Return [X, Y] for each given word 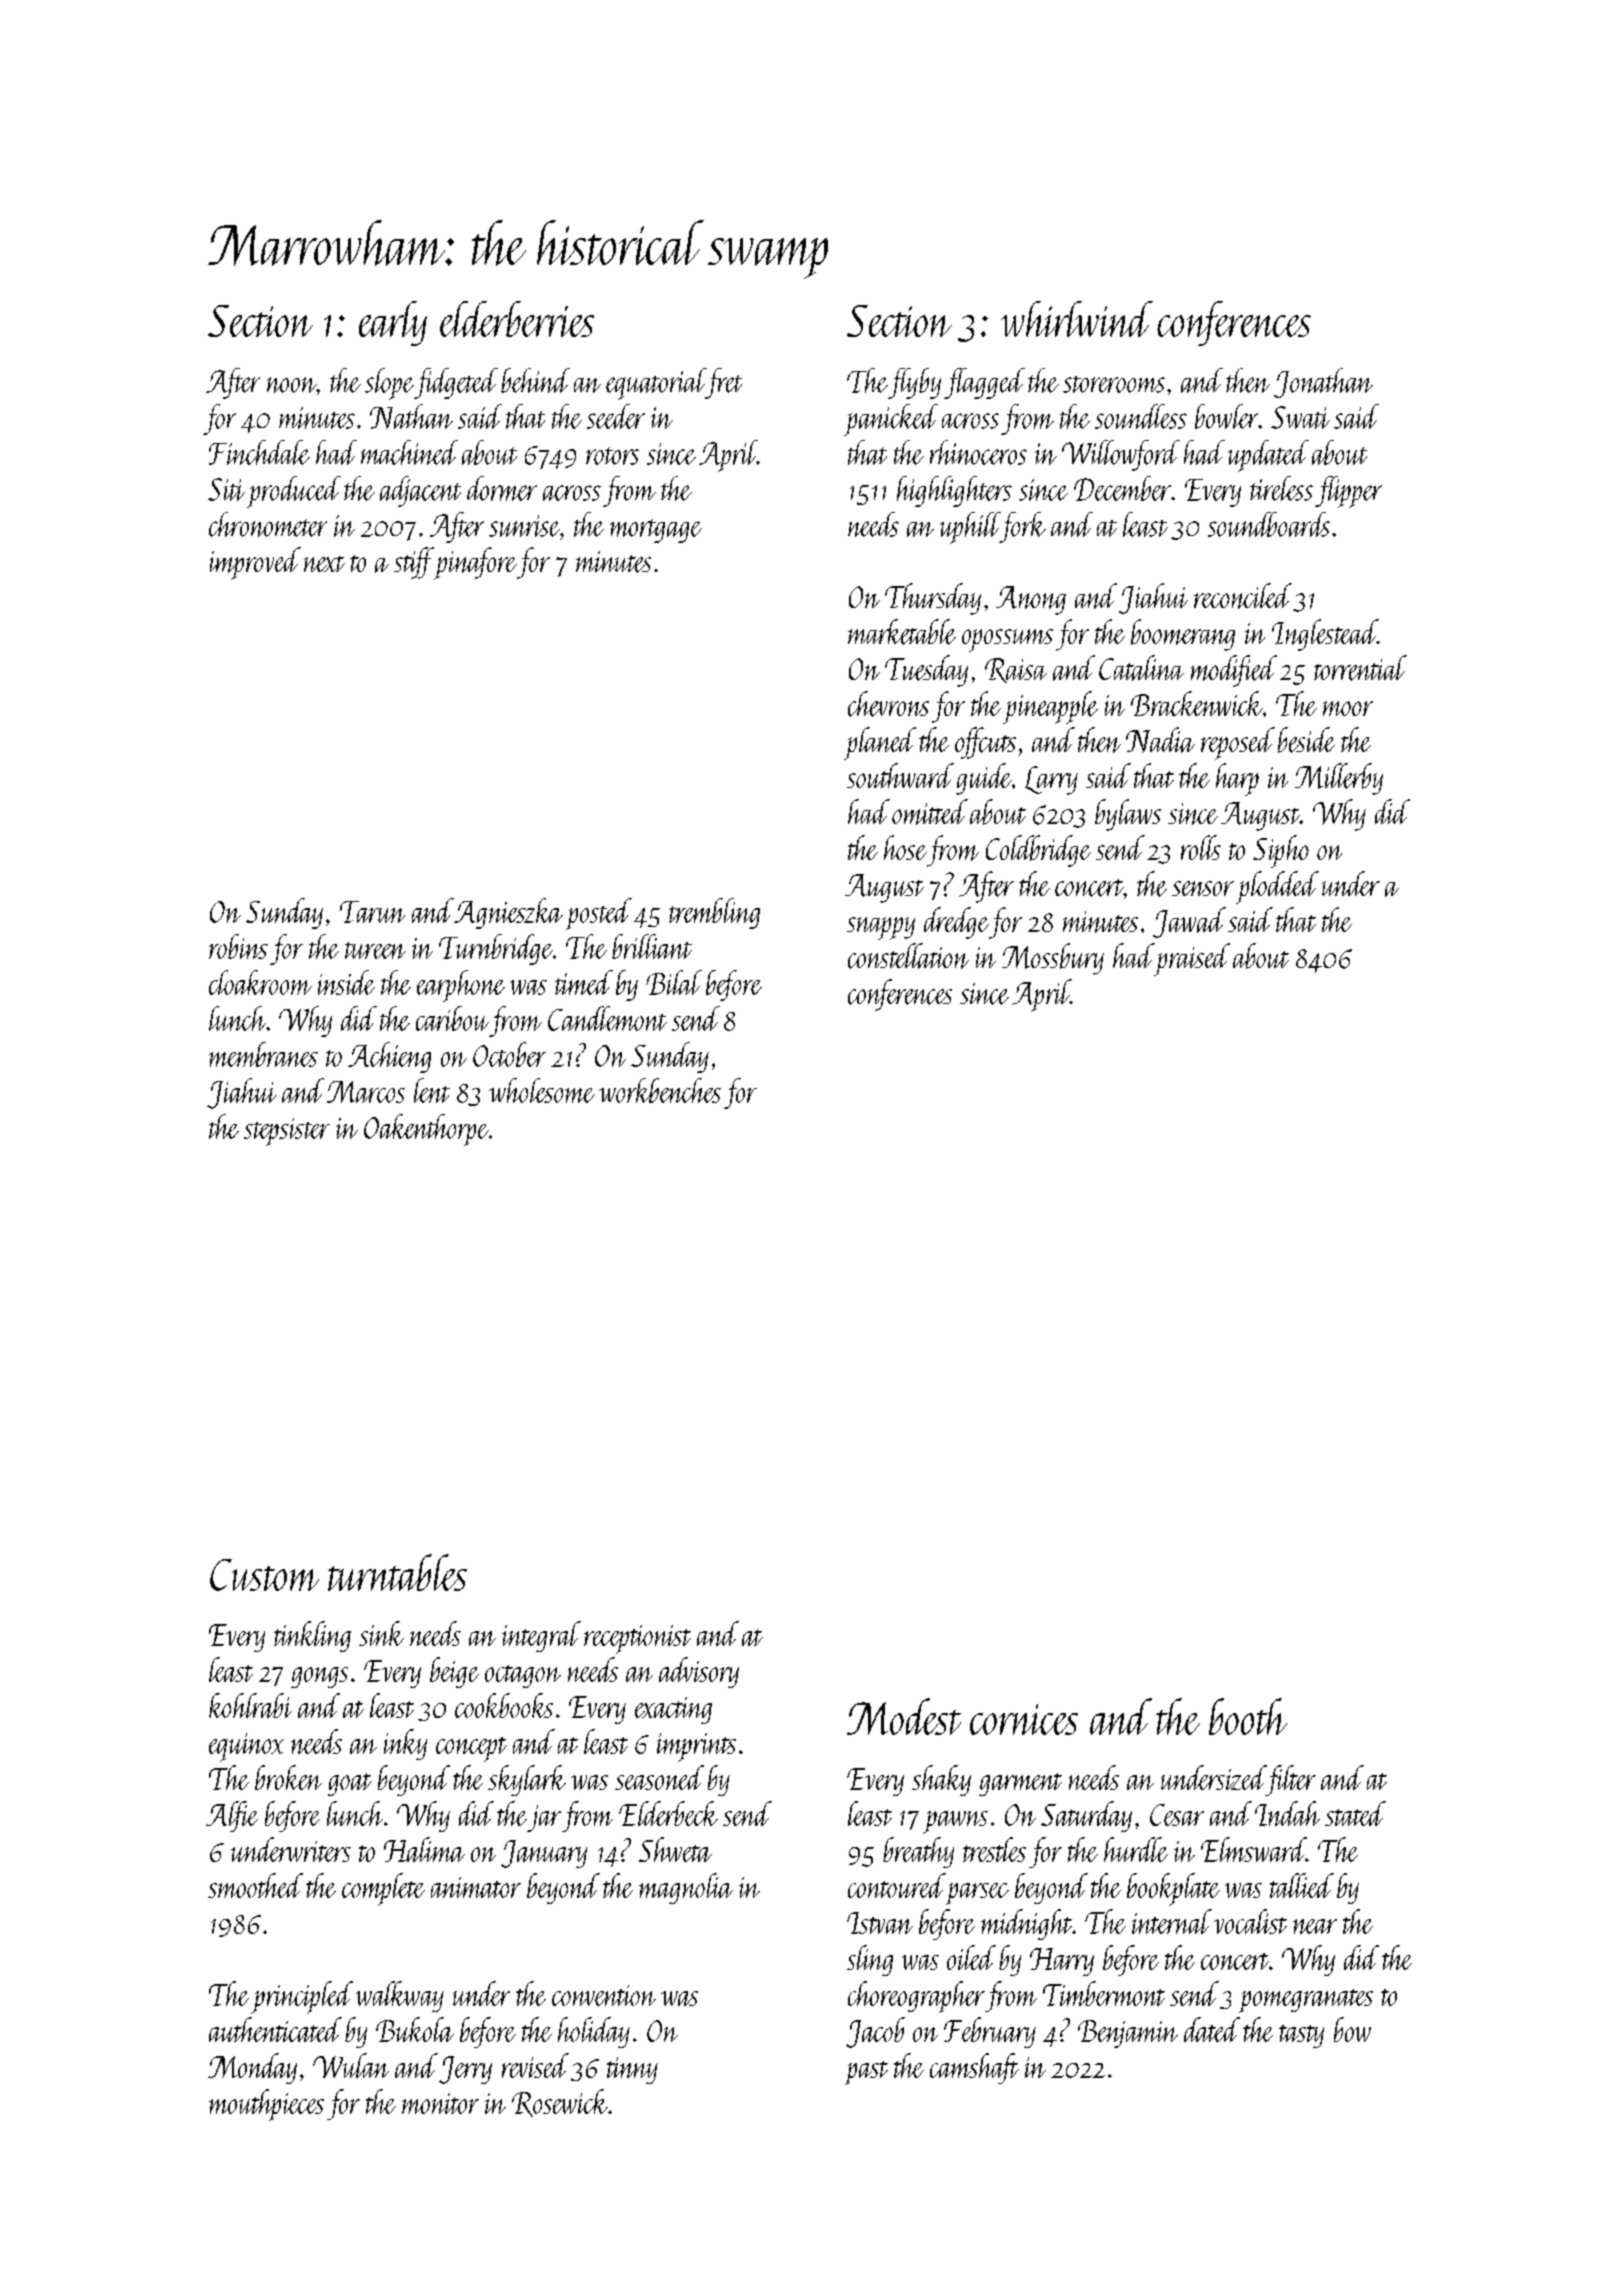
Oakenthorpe [426, 1130]
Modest [904, 1716]
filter [1291, 1780]
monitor [440, 2103]
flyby [914, 383]
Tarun [372, 912]
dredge [956, 923]
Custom [264, 1575]
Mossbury [1053, 959]
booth [1248, 1716]
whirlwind [1077, 319]
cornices [1024, 1719]
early [393, 323]
